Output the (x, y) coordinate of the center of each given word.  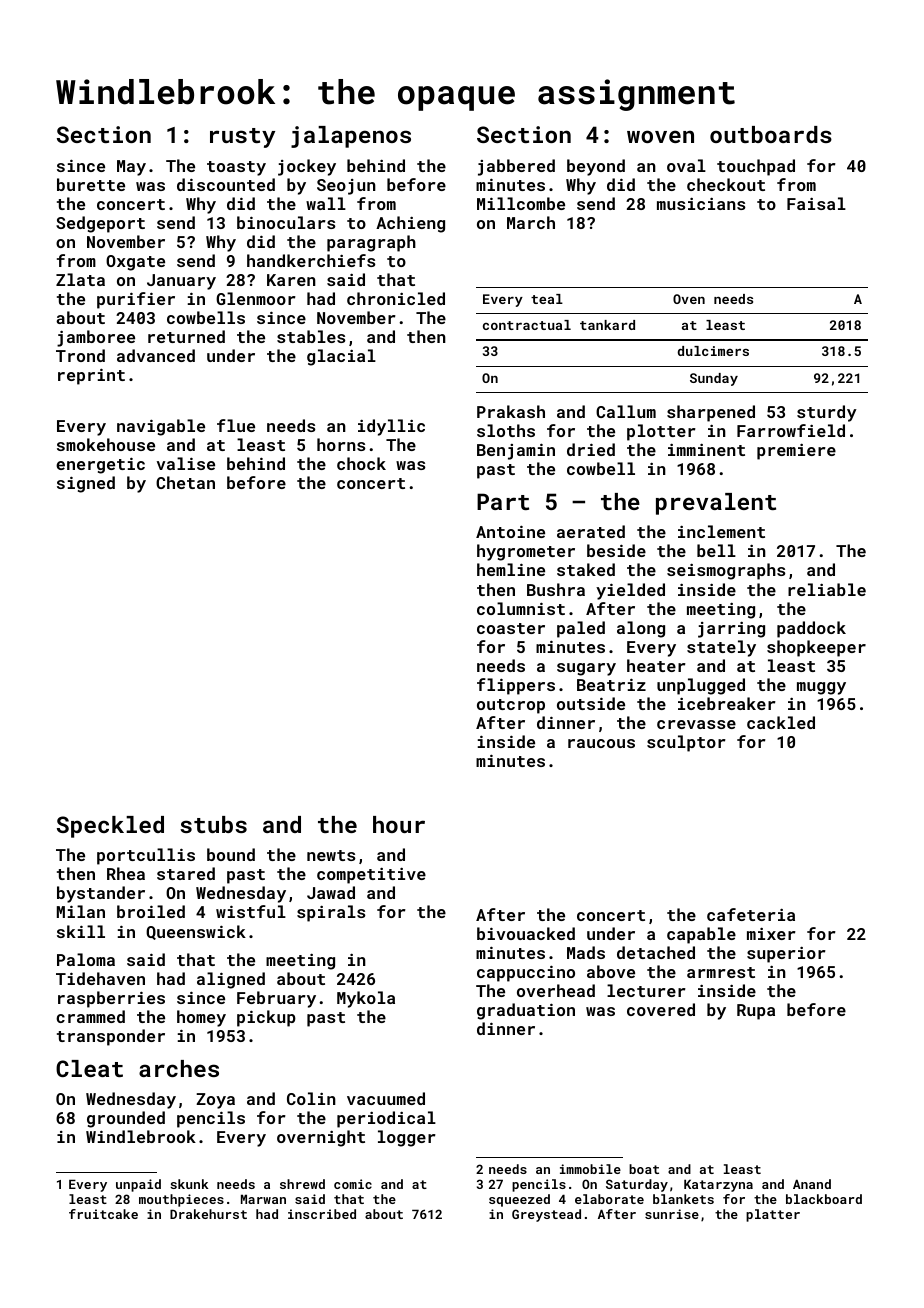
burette (91, 184)
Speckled (110, 827)
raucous (601, 743)
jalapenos (351, 137)
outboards (771, 134)
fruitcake (103, 1214)
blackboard (824, 1199)
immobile (590, 1169)
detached (656, 952)
